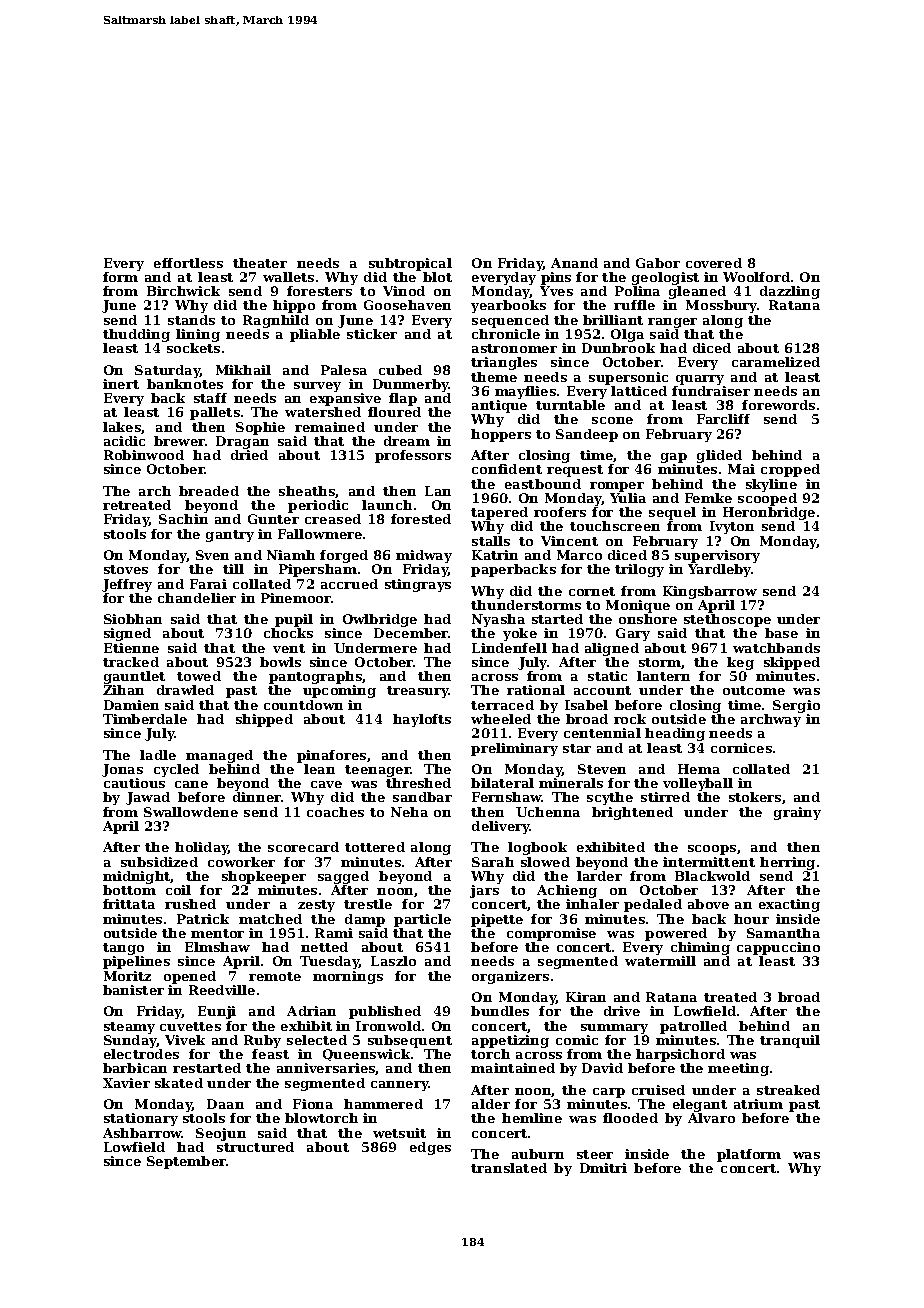 The height and width of the document is (1308, 924). Describe the element at coordinates (717, 556) in the document. I see `supervisory` at that location.
